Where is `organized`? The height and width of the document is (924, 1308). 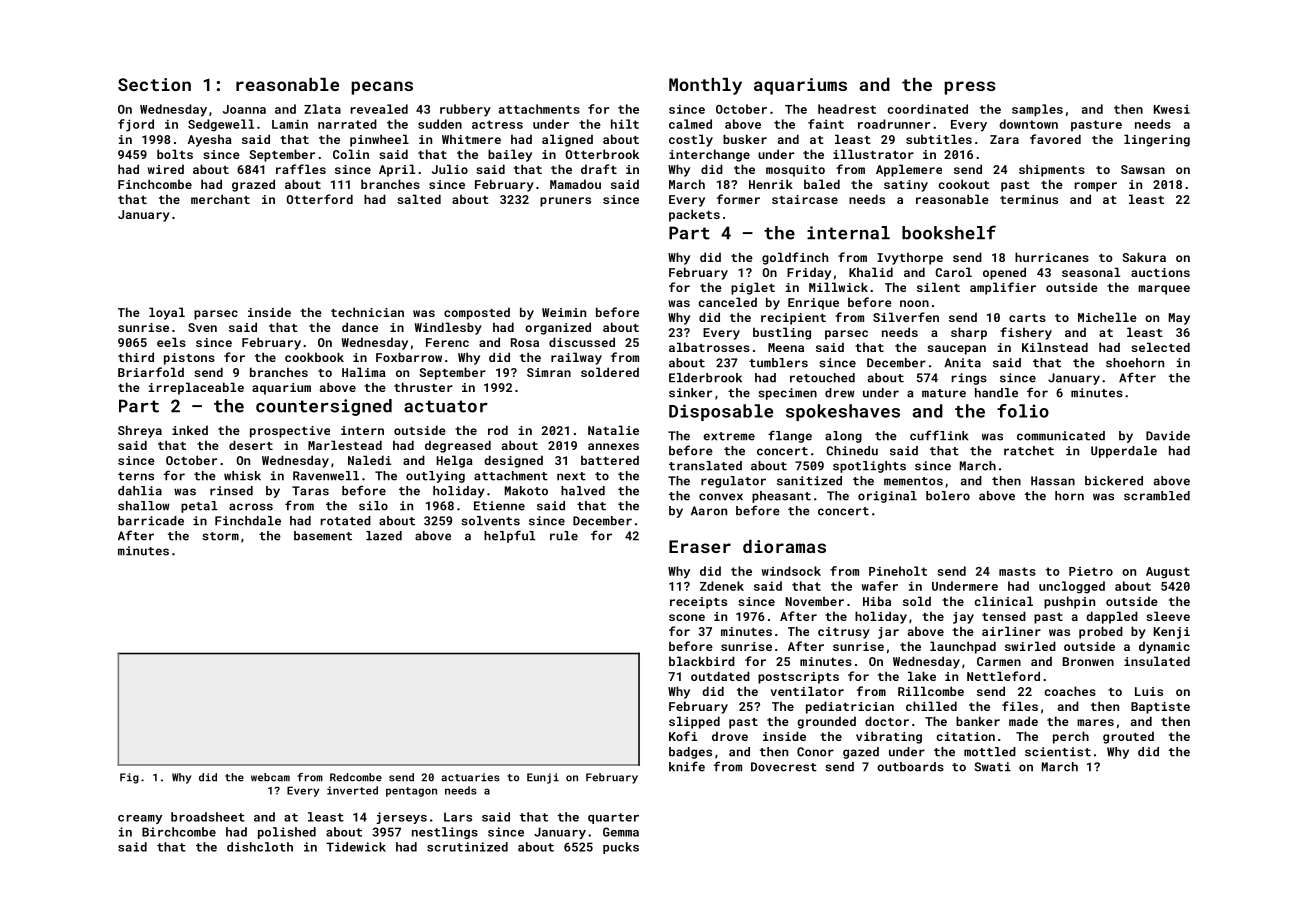 organized is located at coordinates (558, 328).
